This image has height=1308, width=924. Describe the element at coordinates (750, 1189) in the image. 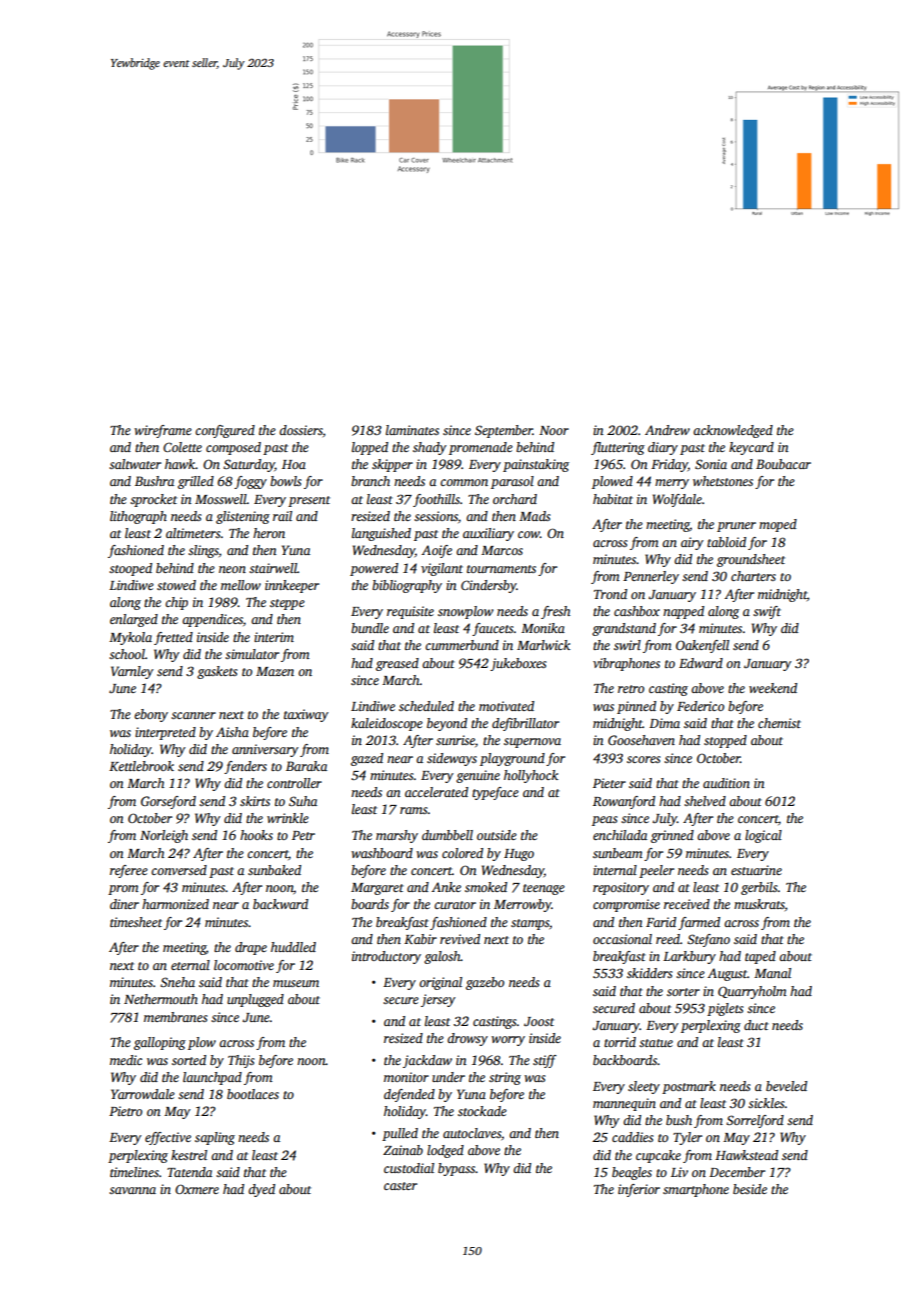

I see `beside` at that location.
